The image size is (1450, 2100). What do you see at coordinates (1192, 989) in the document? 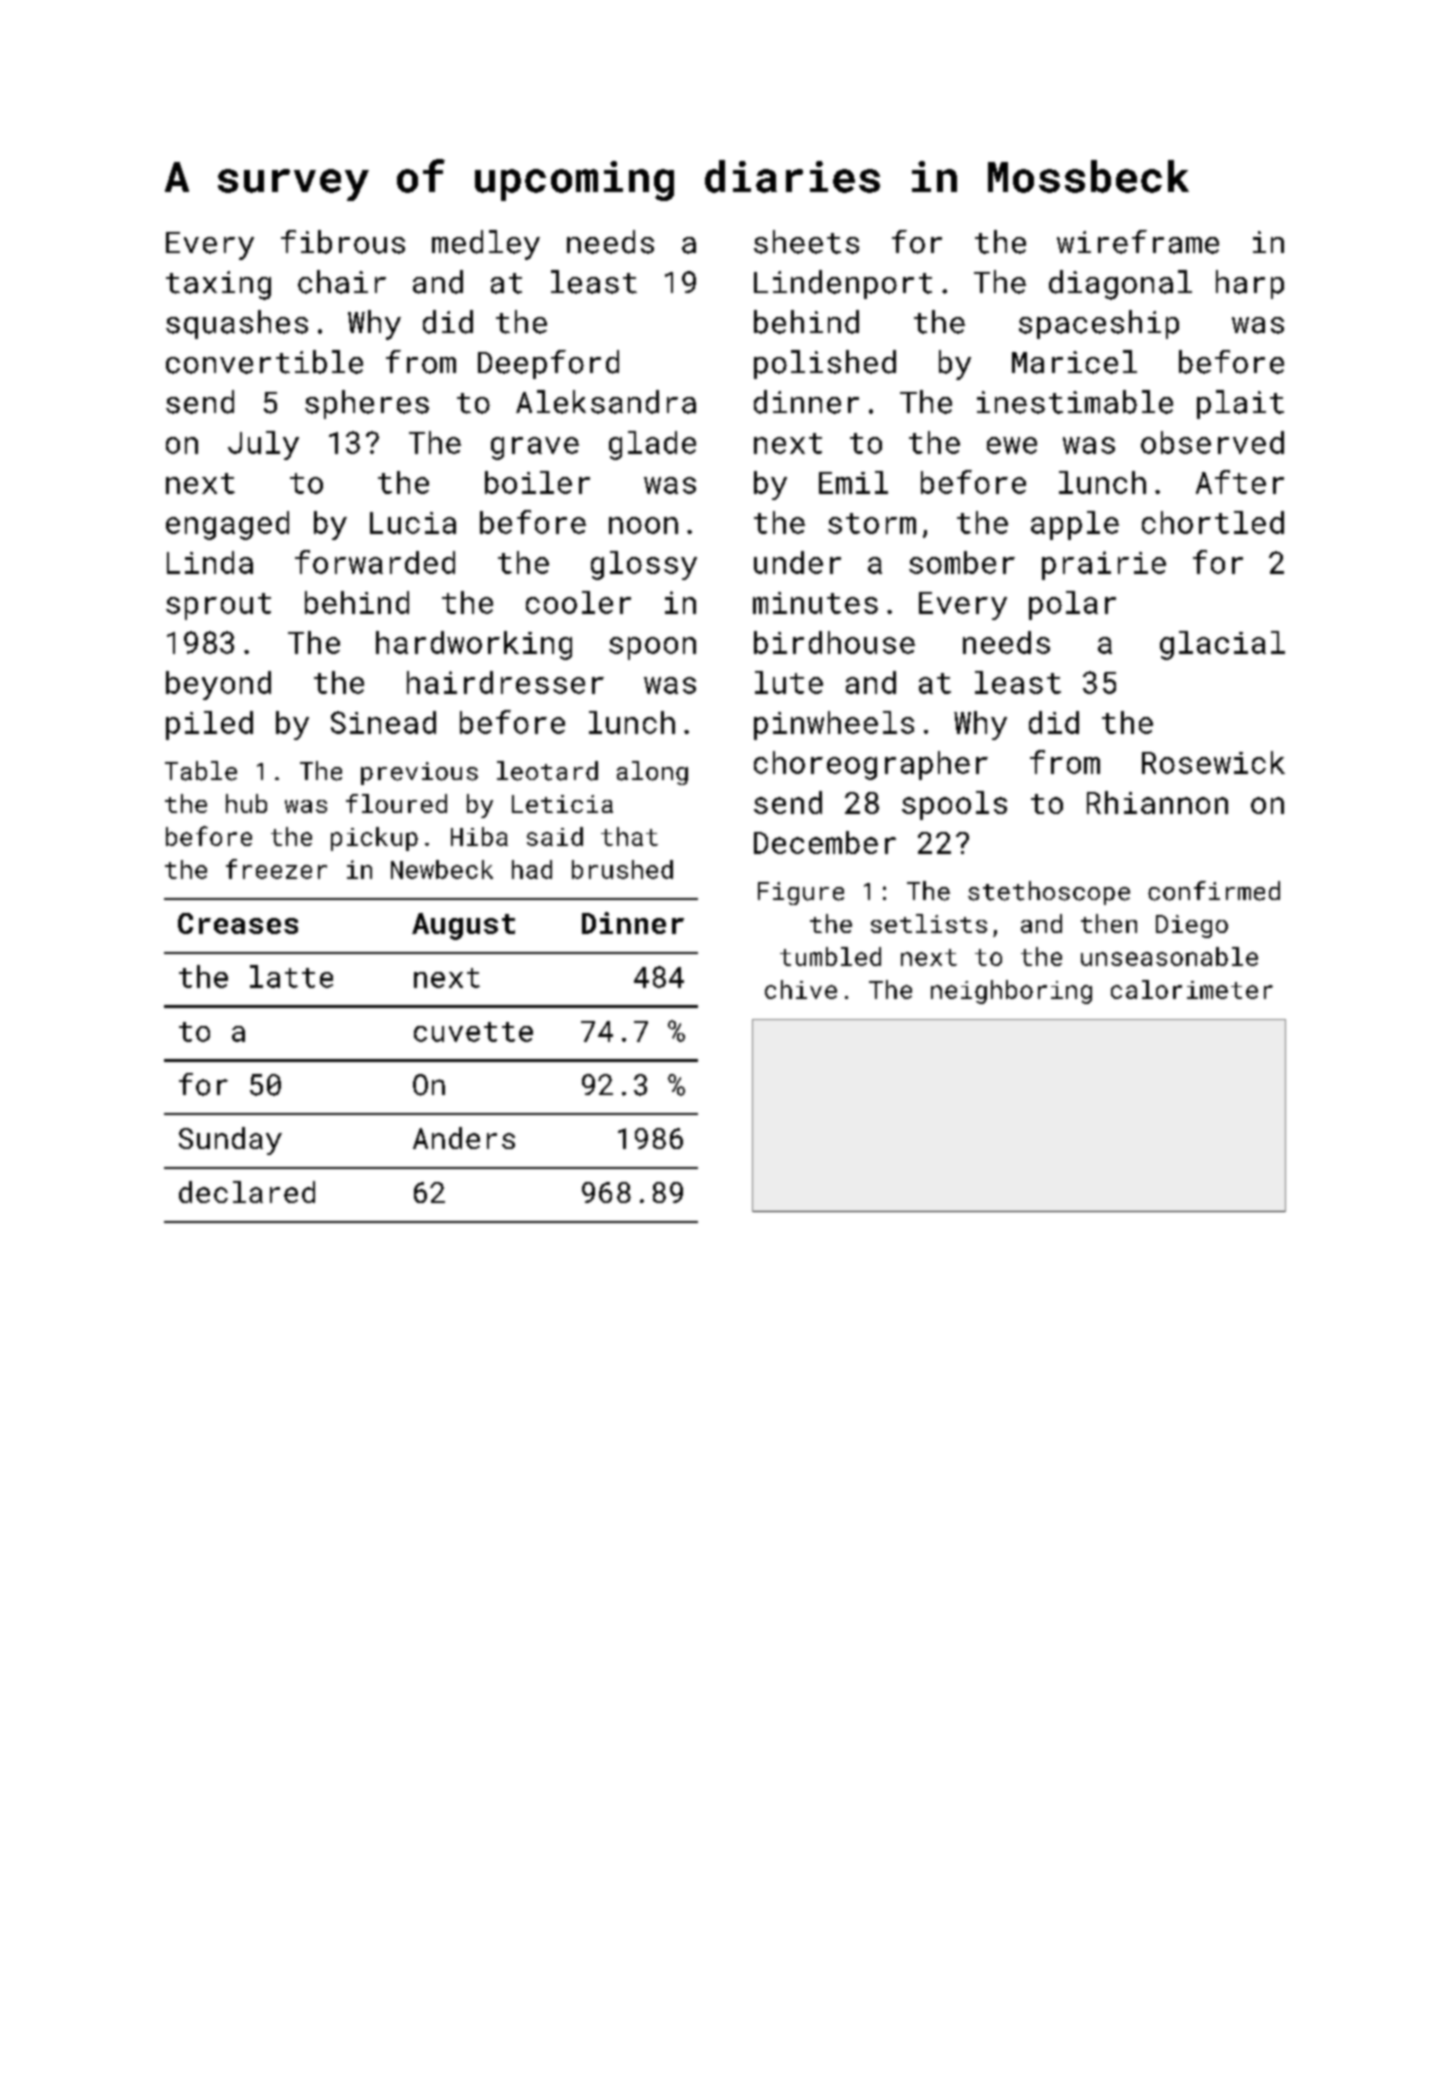
I see `calorimeter` at bounding box center [1192, 989].
